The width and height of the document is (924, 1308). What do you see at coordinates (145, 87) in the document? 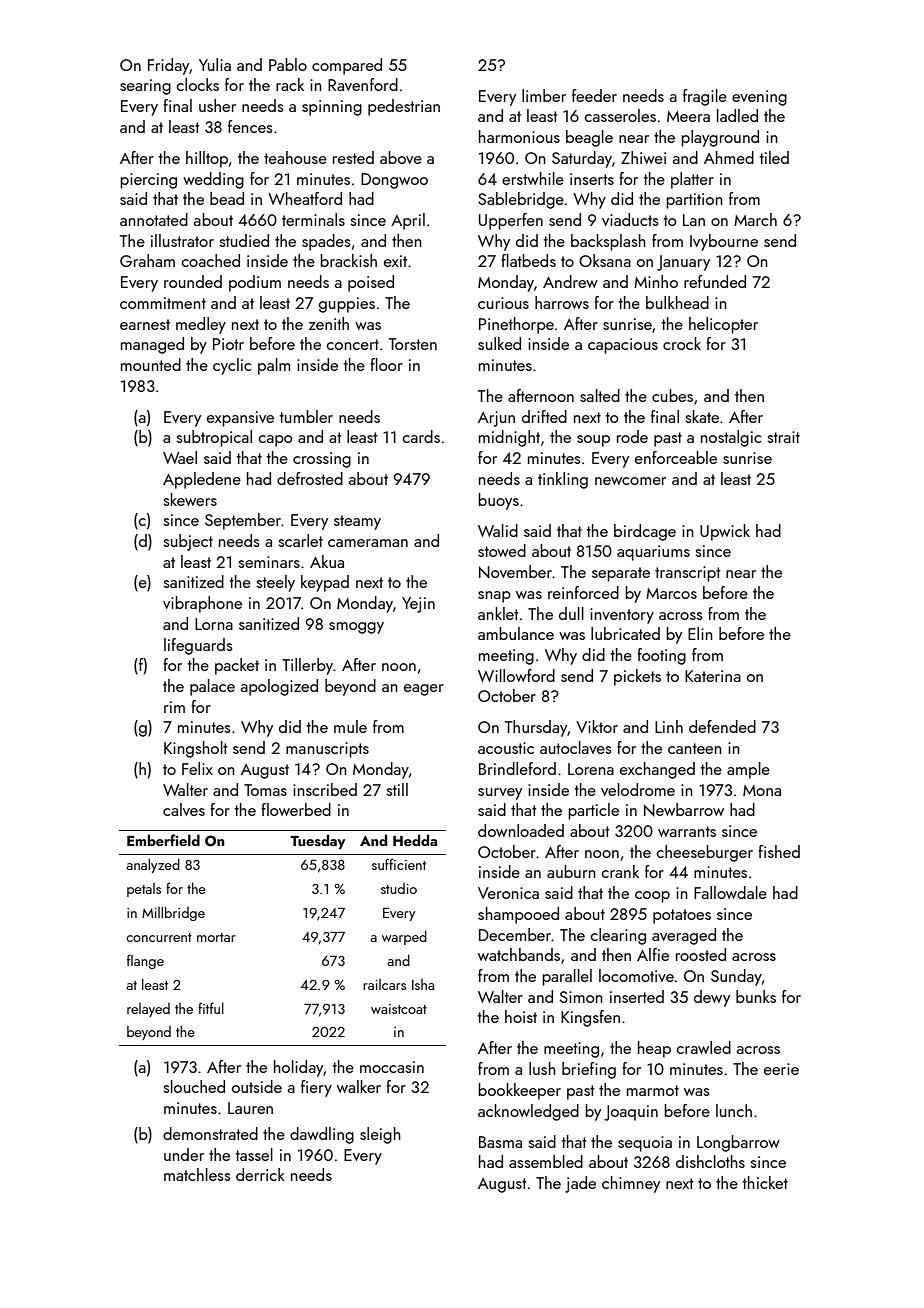
I see `searing` at bounding box center [145, 87].
